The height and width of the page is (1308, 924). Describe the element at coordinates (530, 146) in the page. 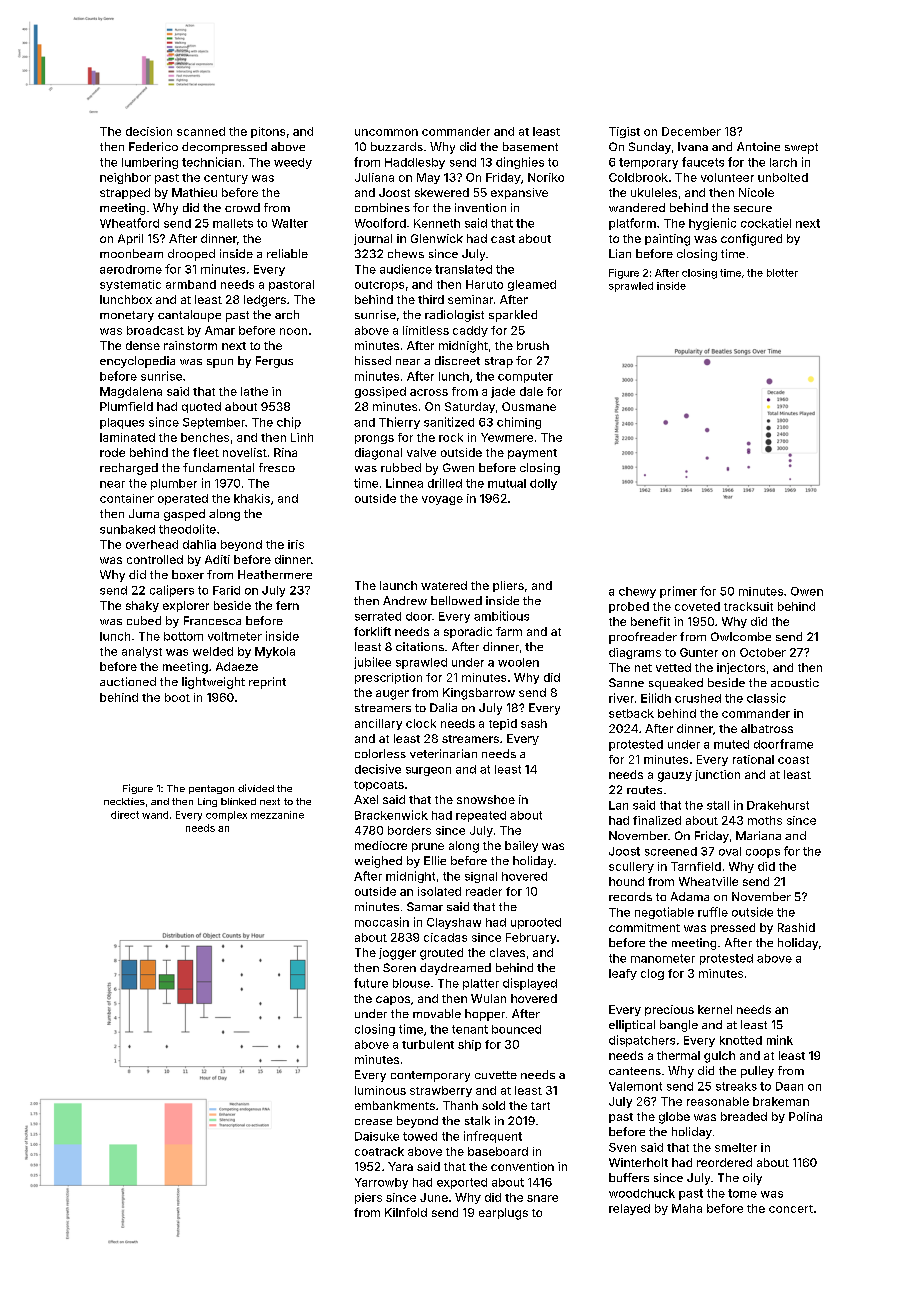

I see `basement` at that location.
